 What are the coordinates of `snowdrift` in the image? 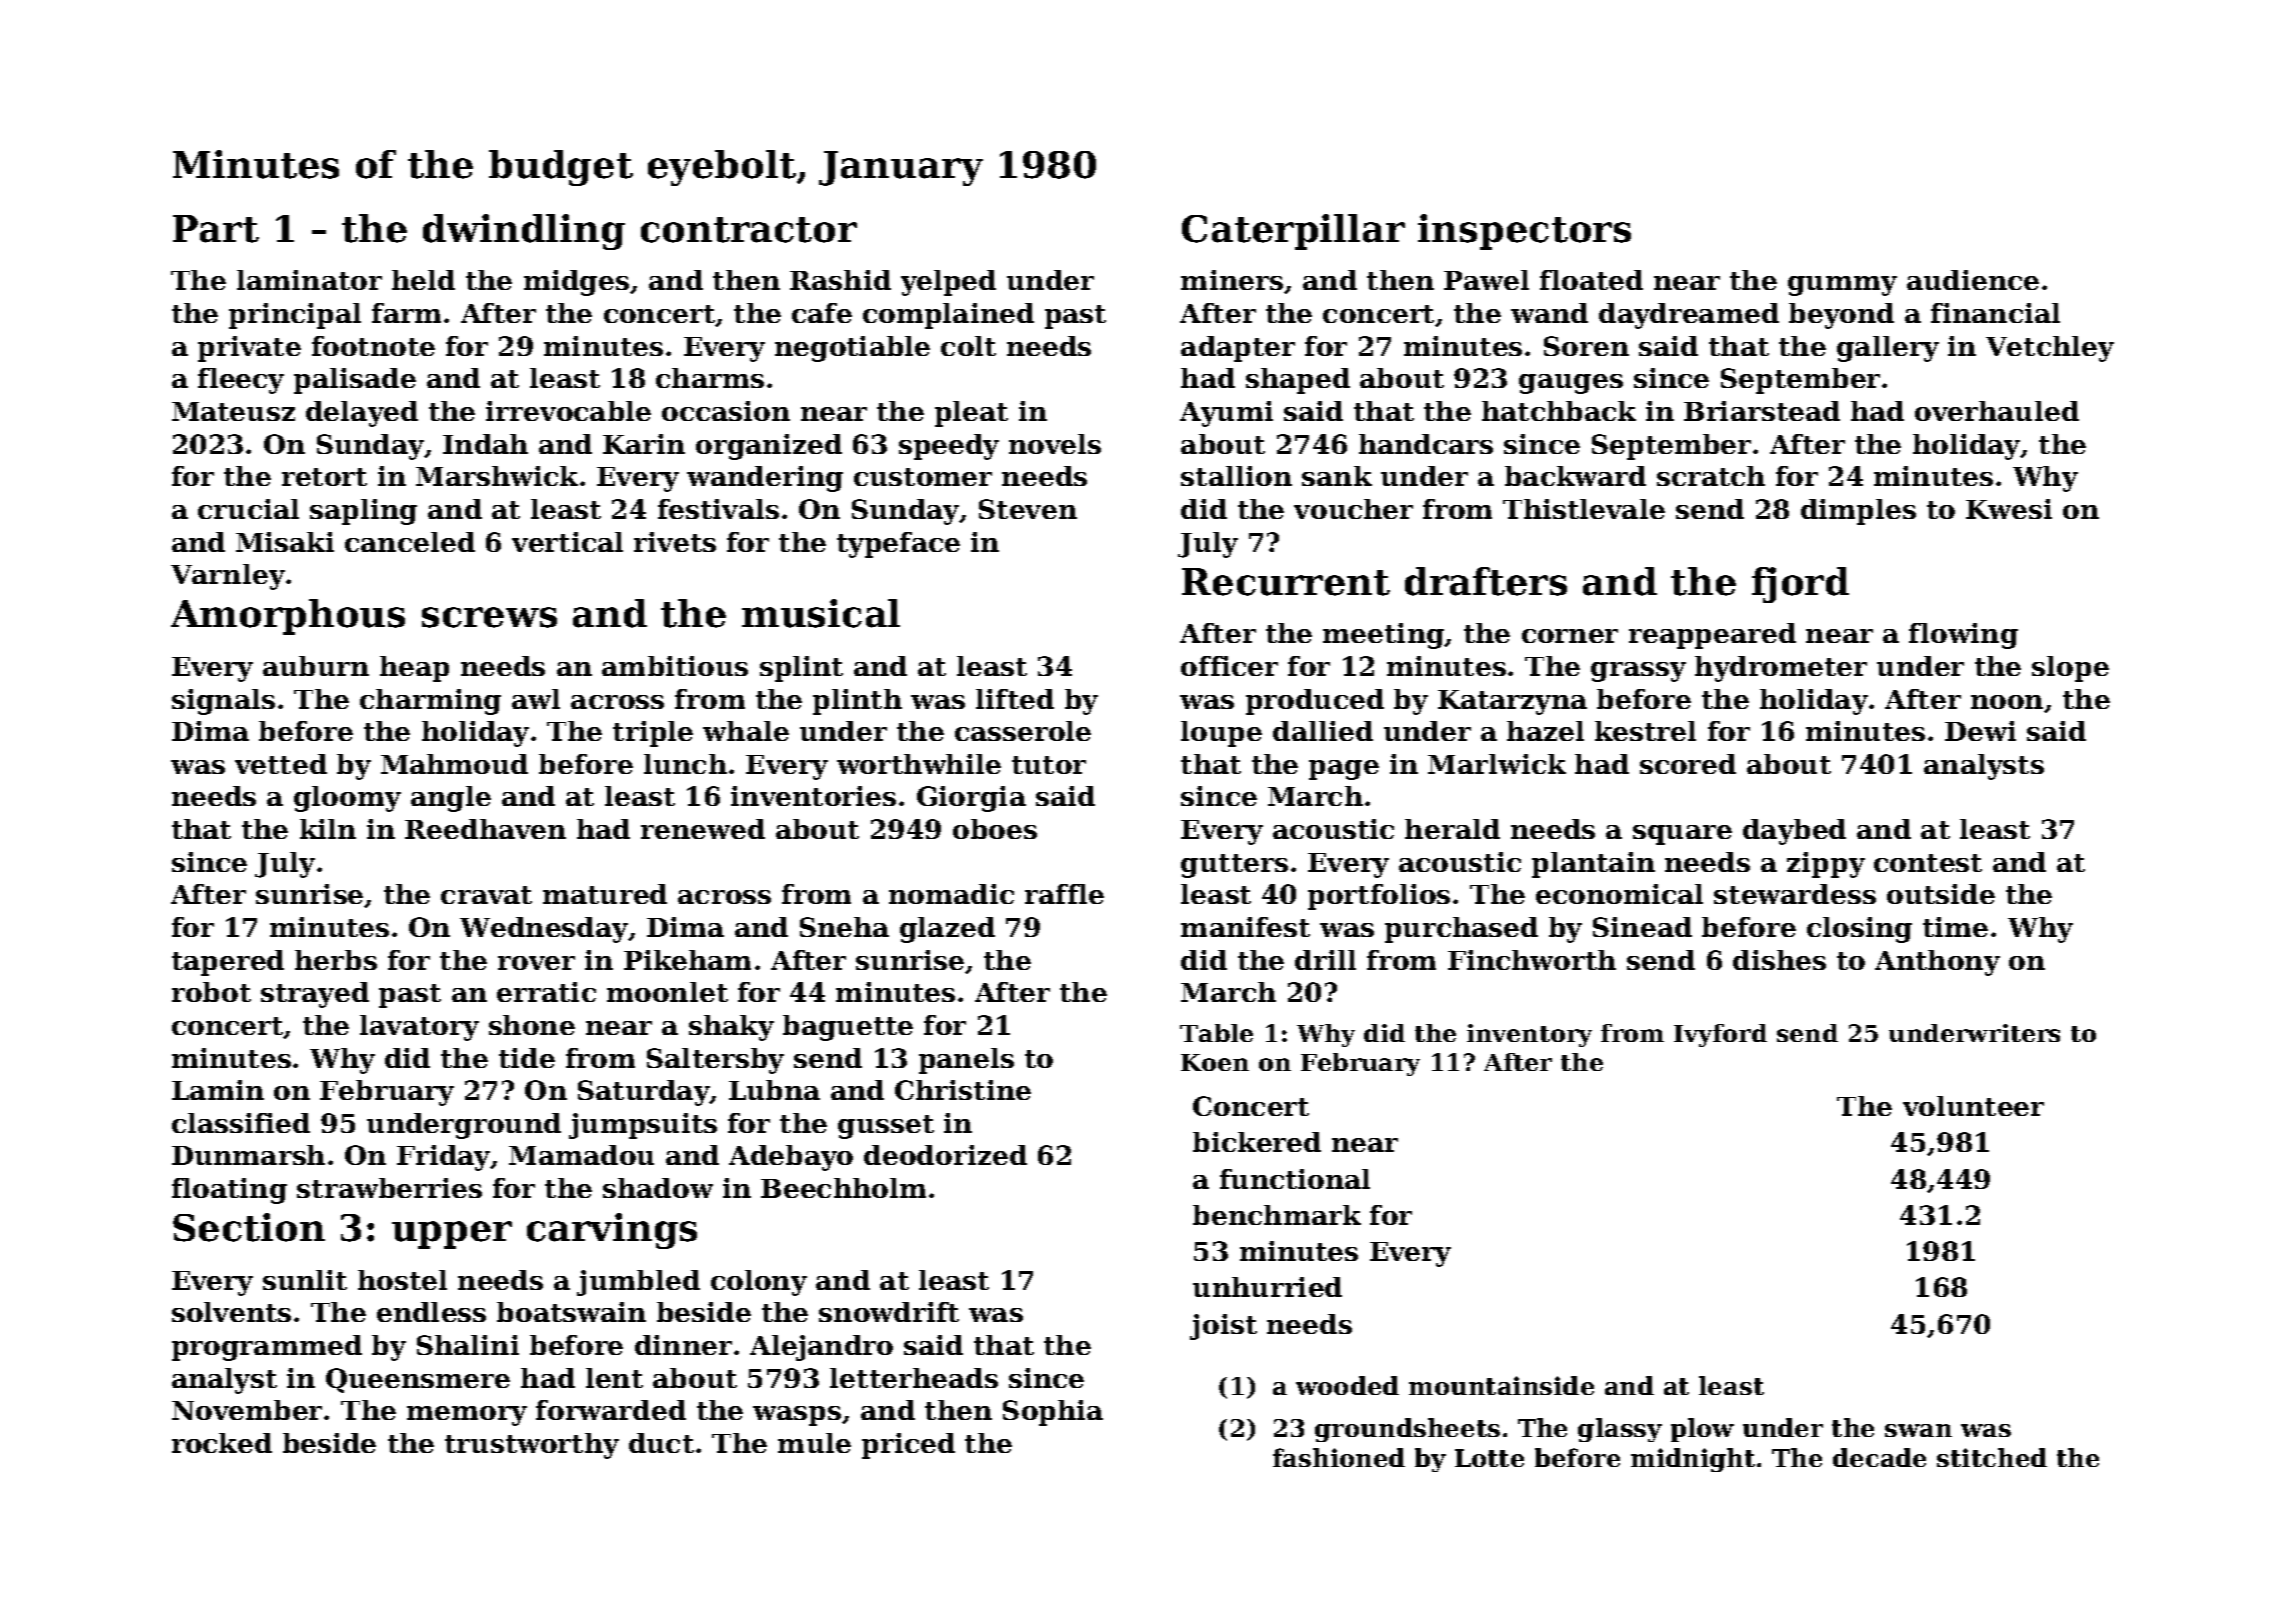 It's located at (889, 1312).
